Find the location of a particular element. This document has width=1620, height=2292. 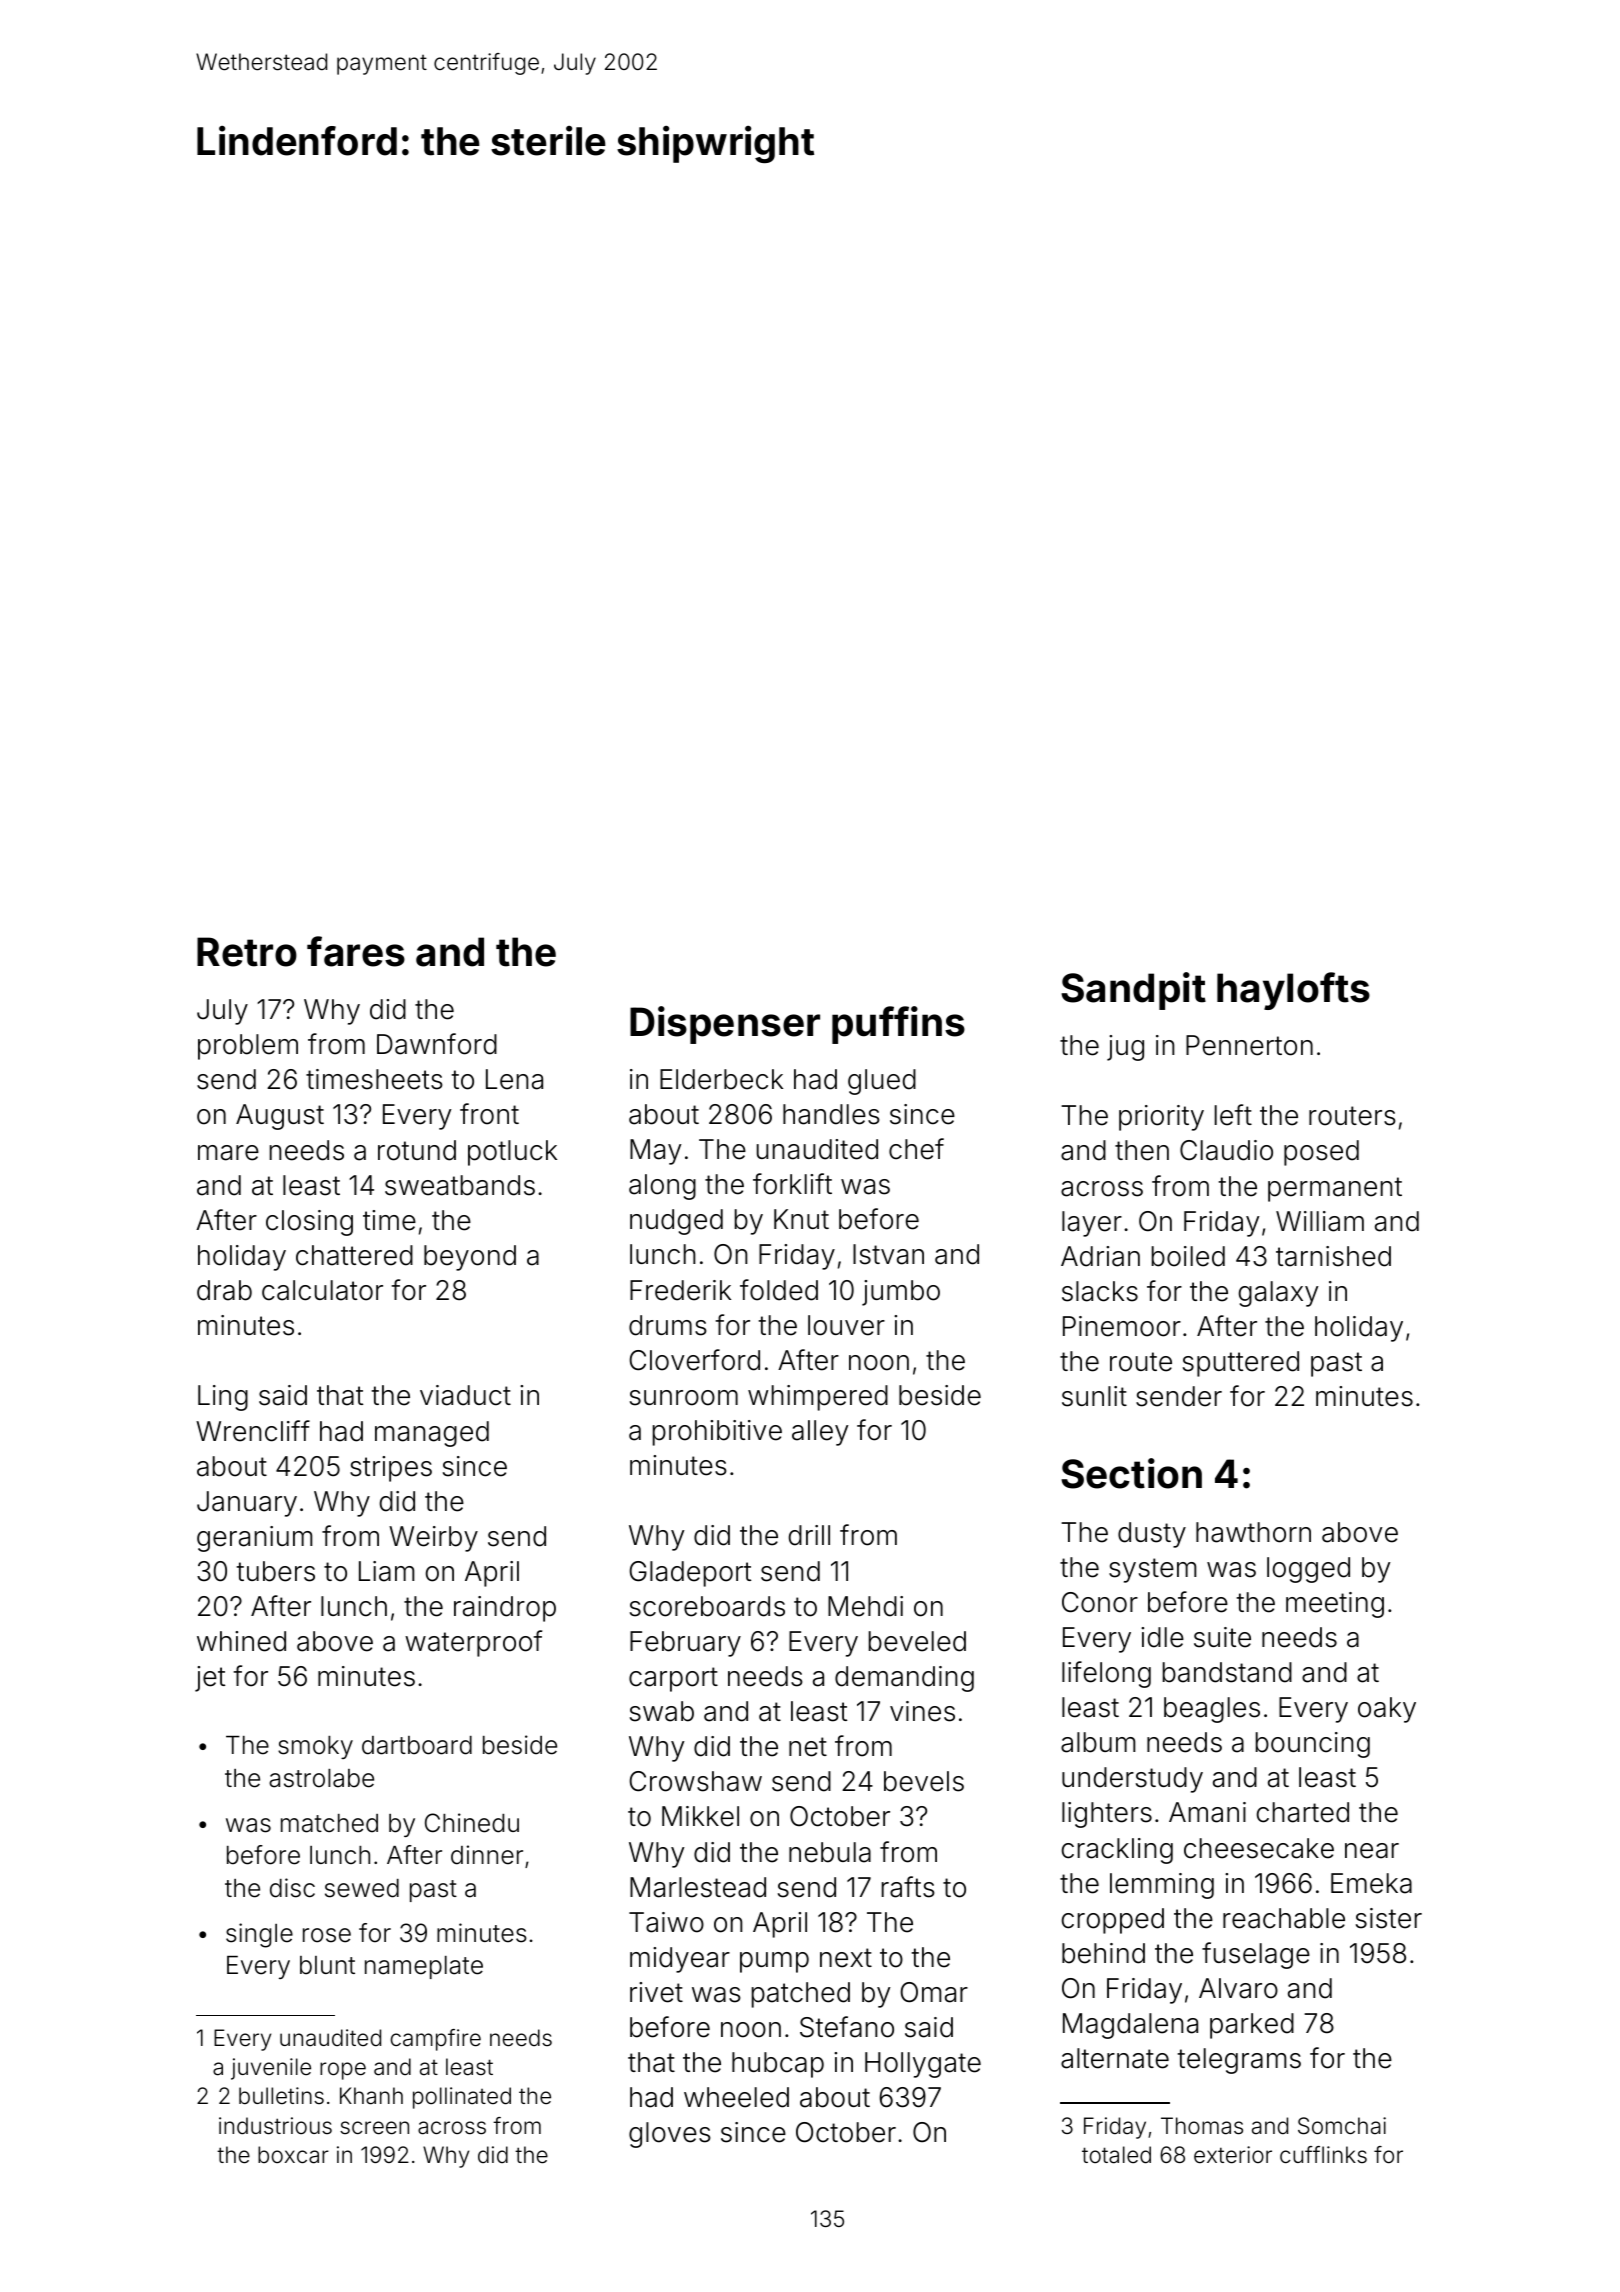

Mehdi is located at coordinates (865, 1606).
